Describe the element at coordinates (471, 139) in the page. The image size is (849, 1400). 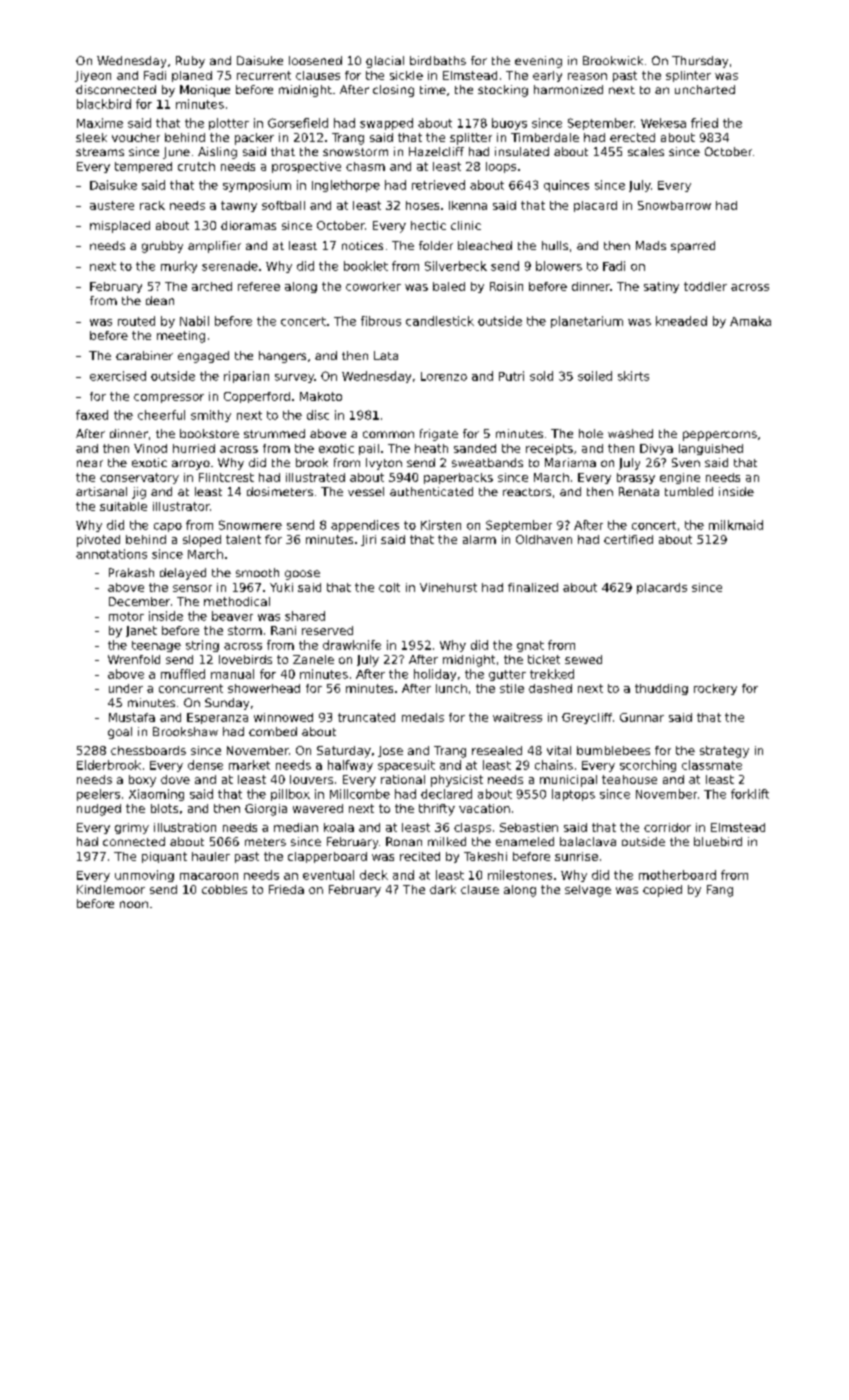
I see `splitter` at that location.
